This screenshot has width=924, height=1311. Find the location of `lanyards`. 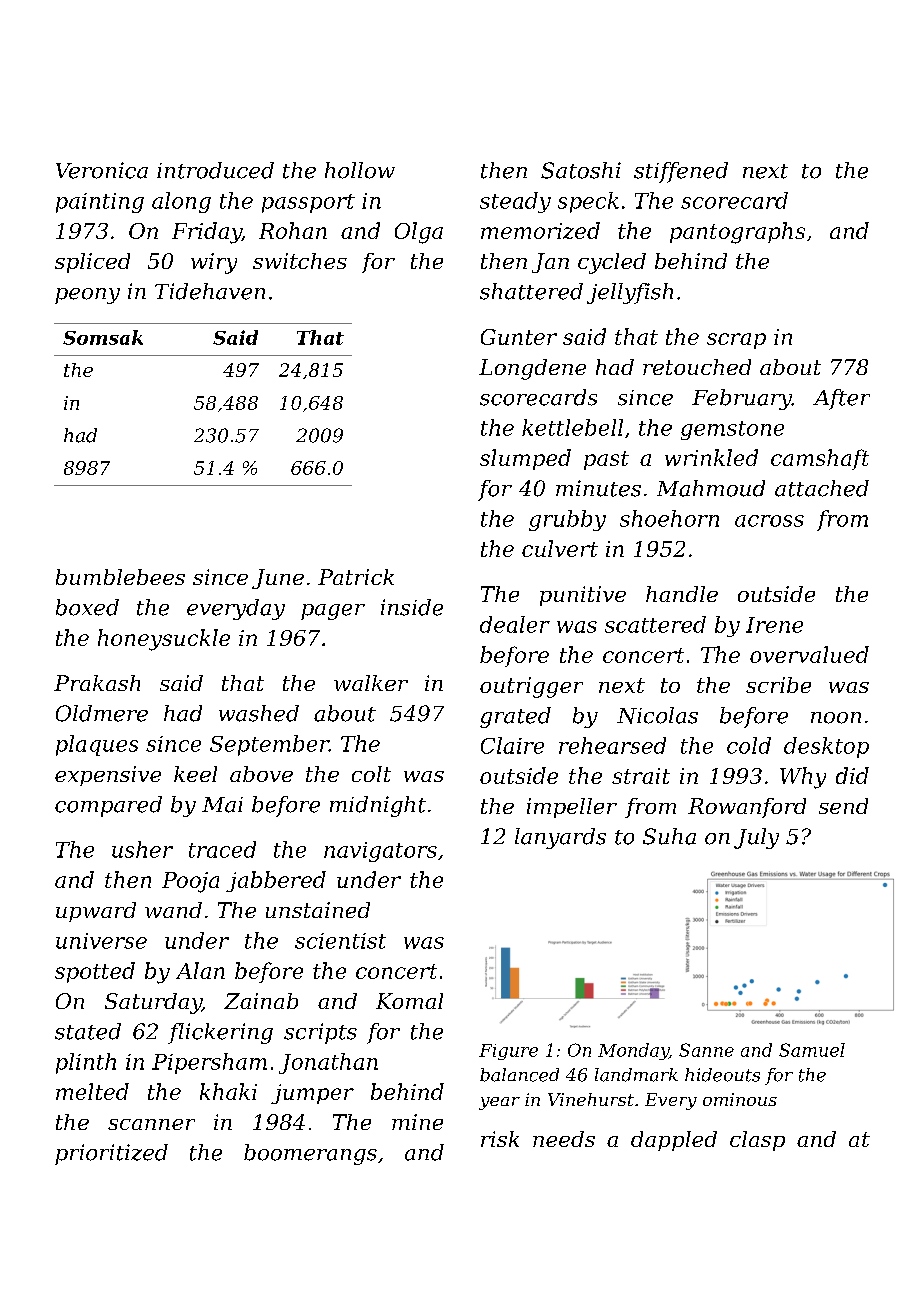

lanyards is located at coordinates (560, 838).
